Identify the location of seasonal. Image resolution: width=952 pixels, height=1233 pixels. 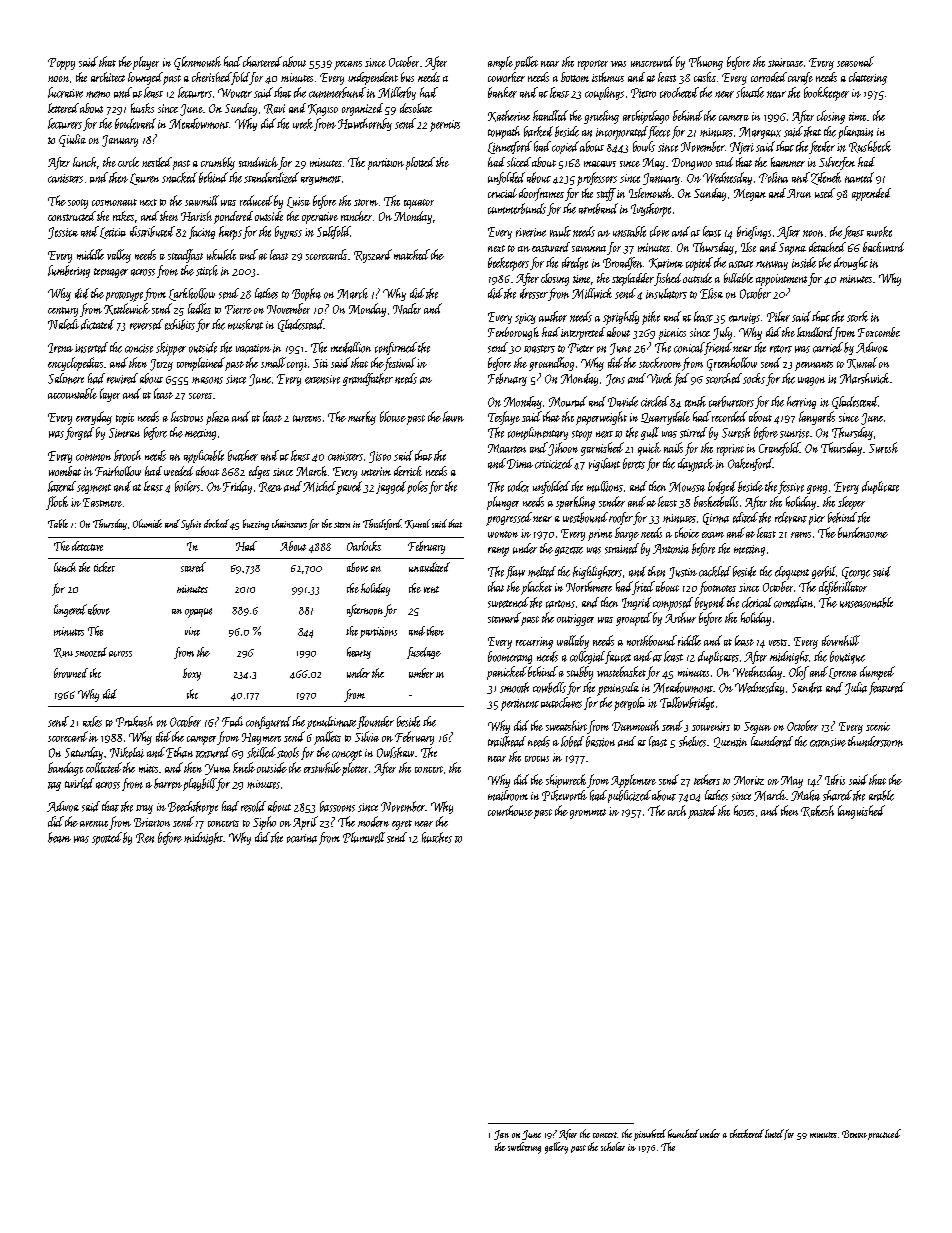
(855, 61).
